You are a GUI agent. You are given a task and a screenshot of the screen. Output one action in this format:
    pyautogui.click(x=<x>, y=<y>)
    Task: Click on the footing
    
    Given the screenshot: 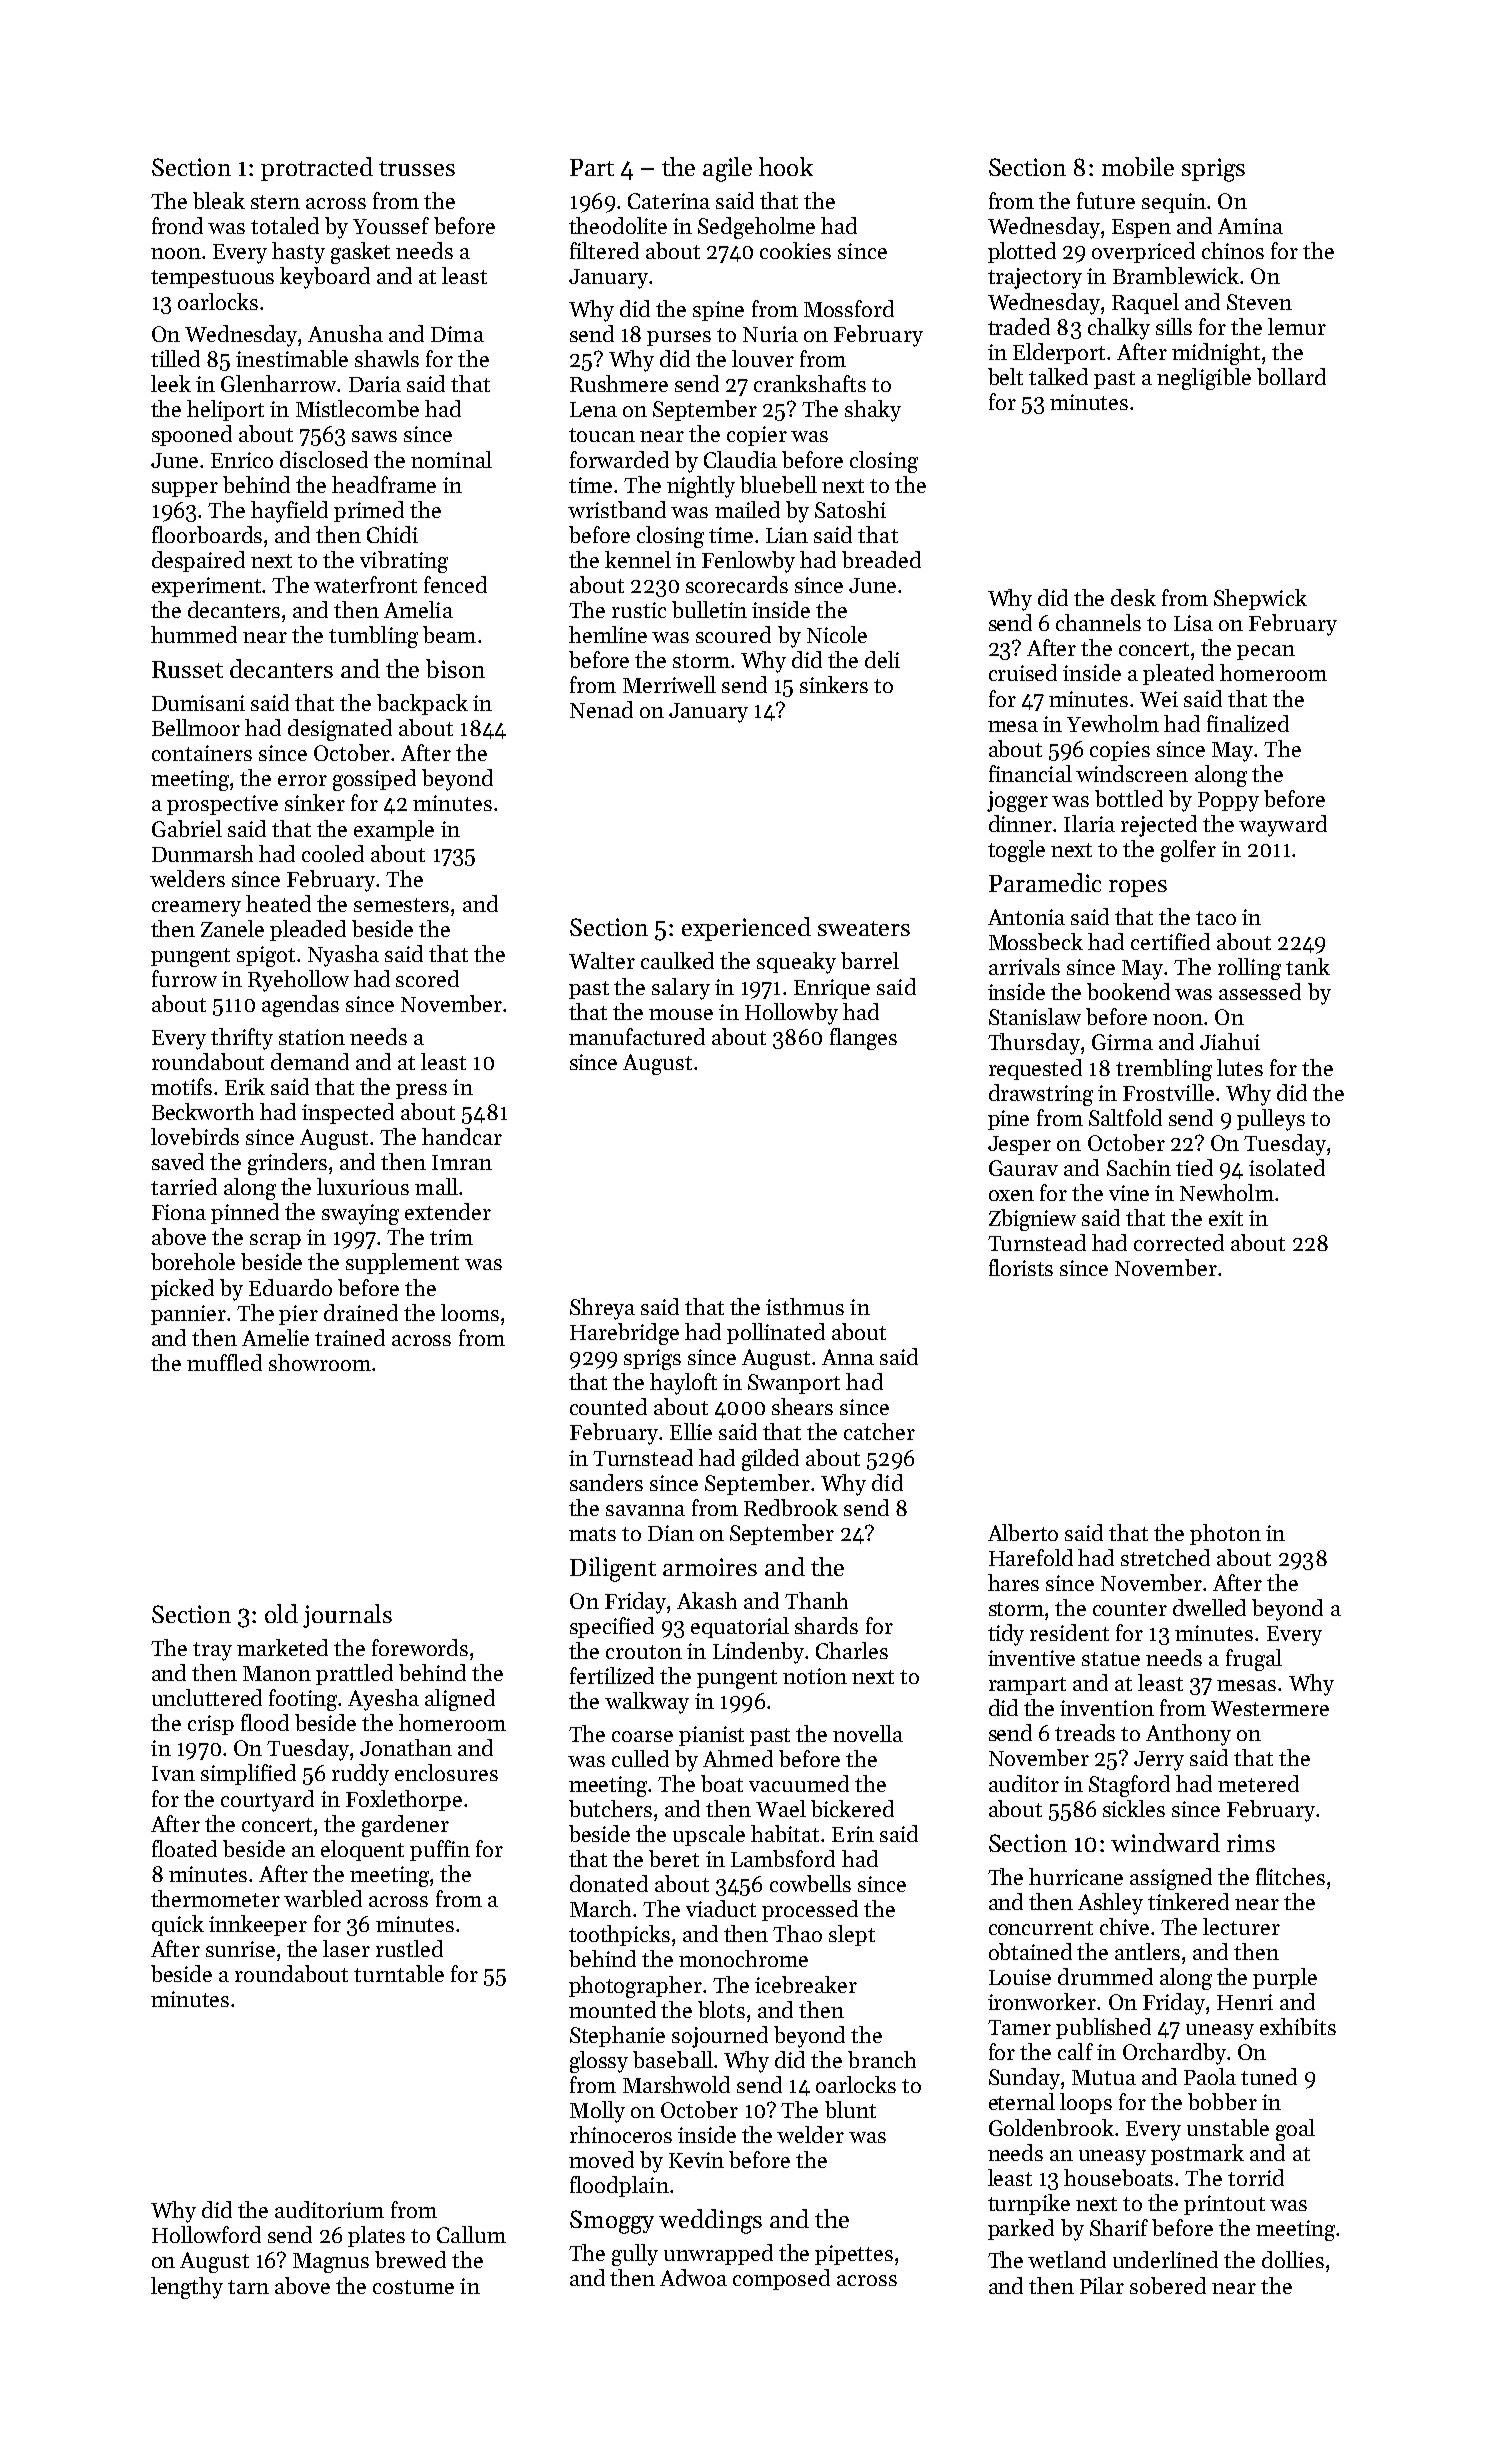 What is the action you would take?
    pyautogui.click(x=304, y=1700)
